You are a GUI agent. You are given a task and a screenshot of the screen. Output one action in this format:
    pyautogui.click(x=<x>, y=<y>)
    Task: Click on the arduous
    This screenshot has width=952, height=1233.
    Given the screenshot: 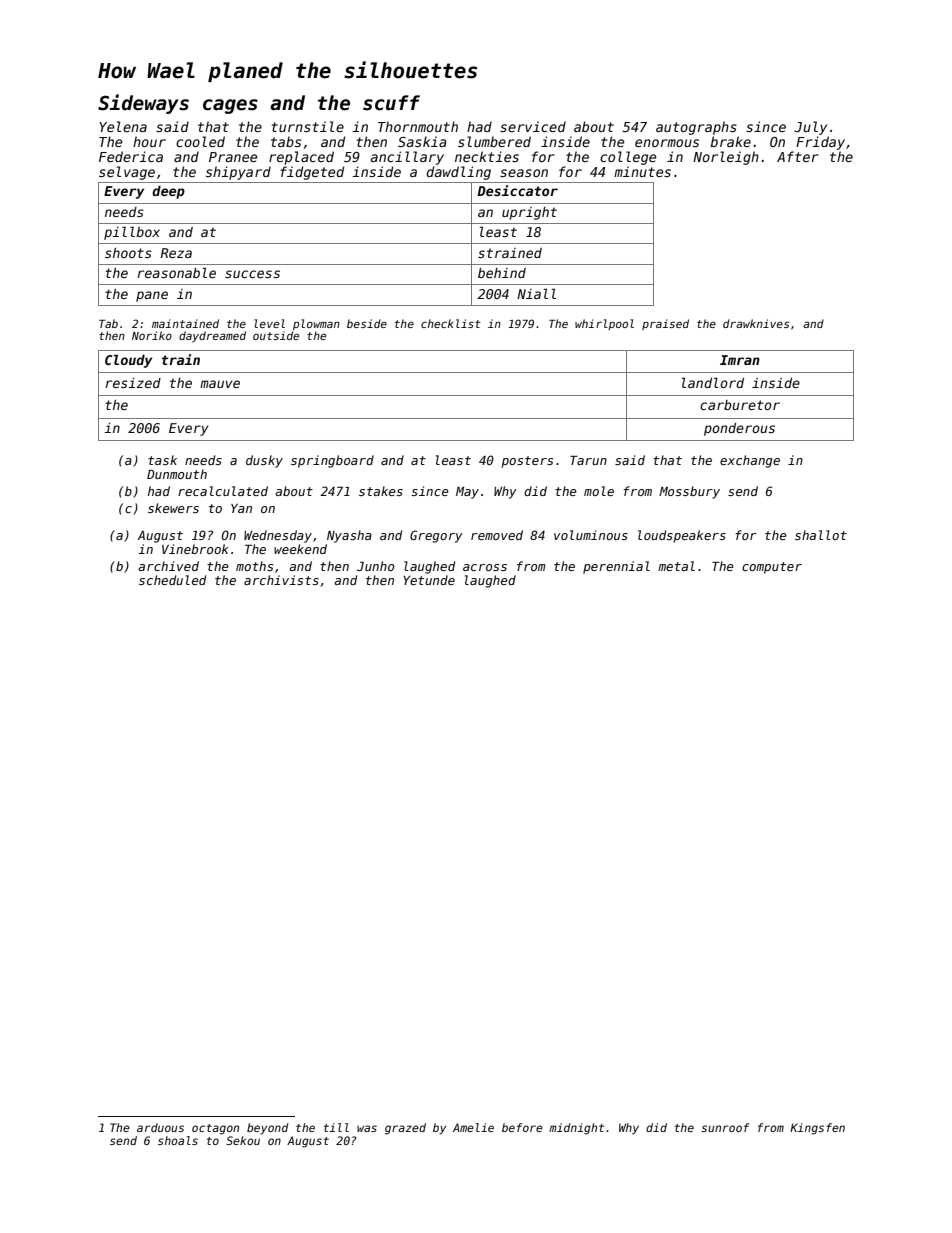 What is the action you would take?
    pyautogui.click(x=160, y=1127)
